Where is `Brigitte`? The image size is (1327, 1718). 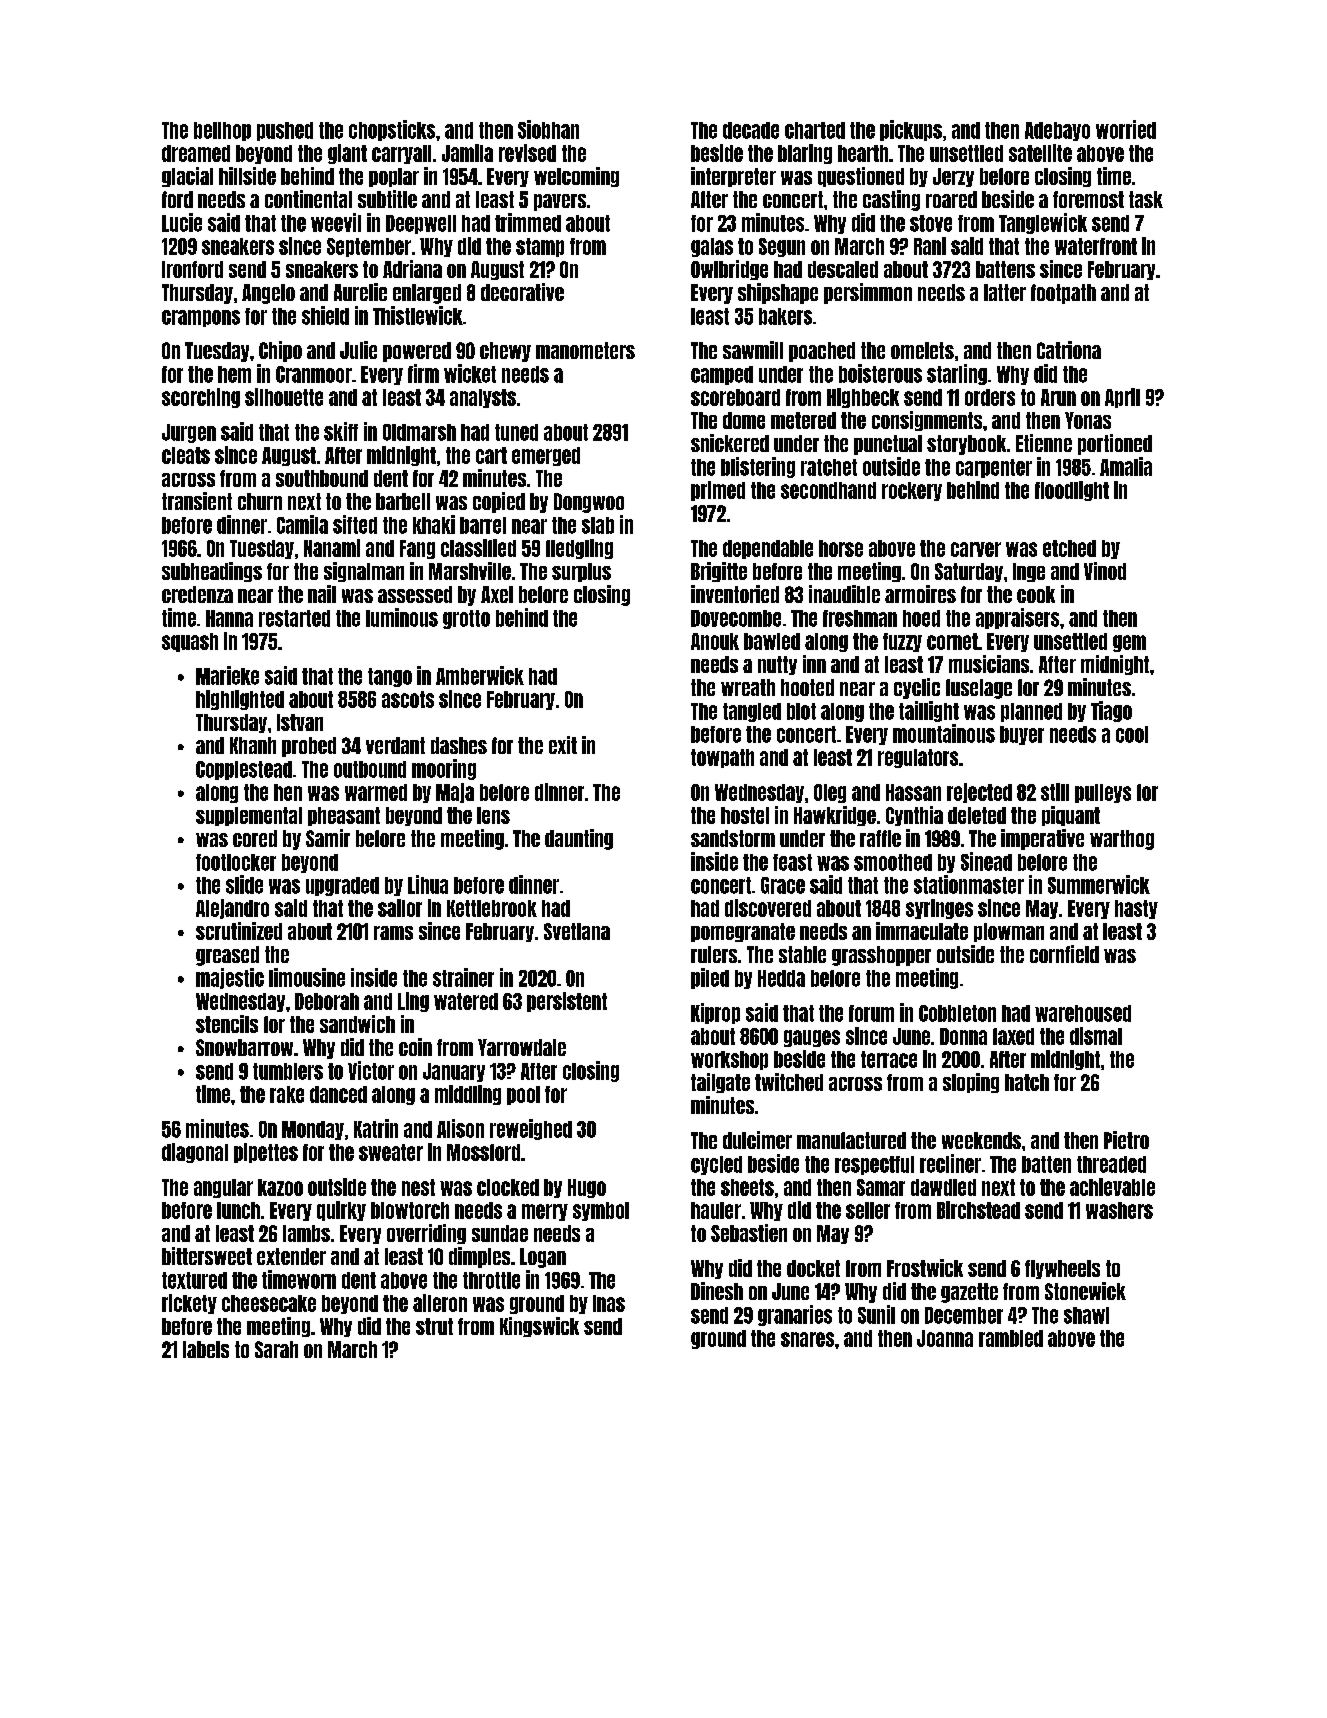 Brigitte is located at coordinates (719, 572).
